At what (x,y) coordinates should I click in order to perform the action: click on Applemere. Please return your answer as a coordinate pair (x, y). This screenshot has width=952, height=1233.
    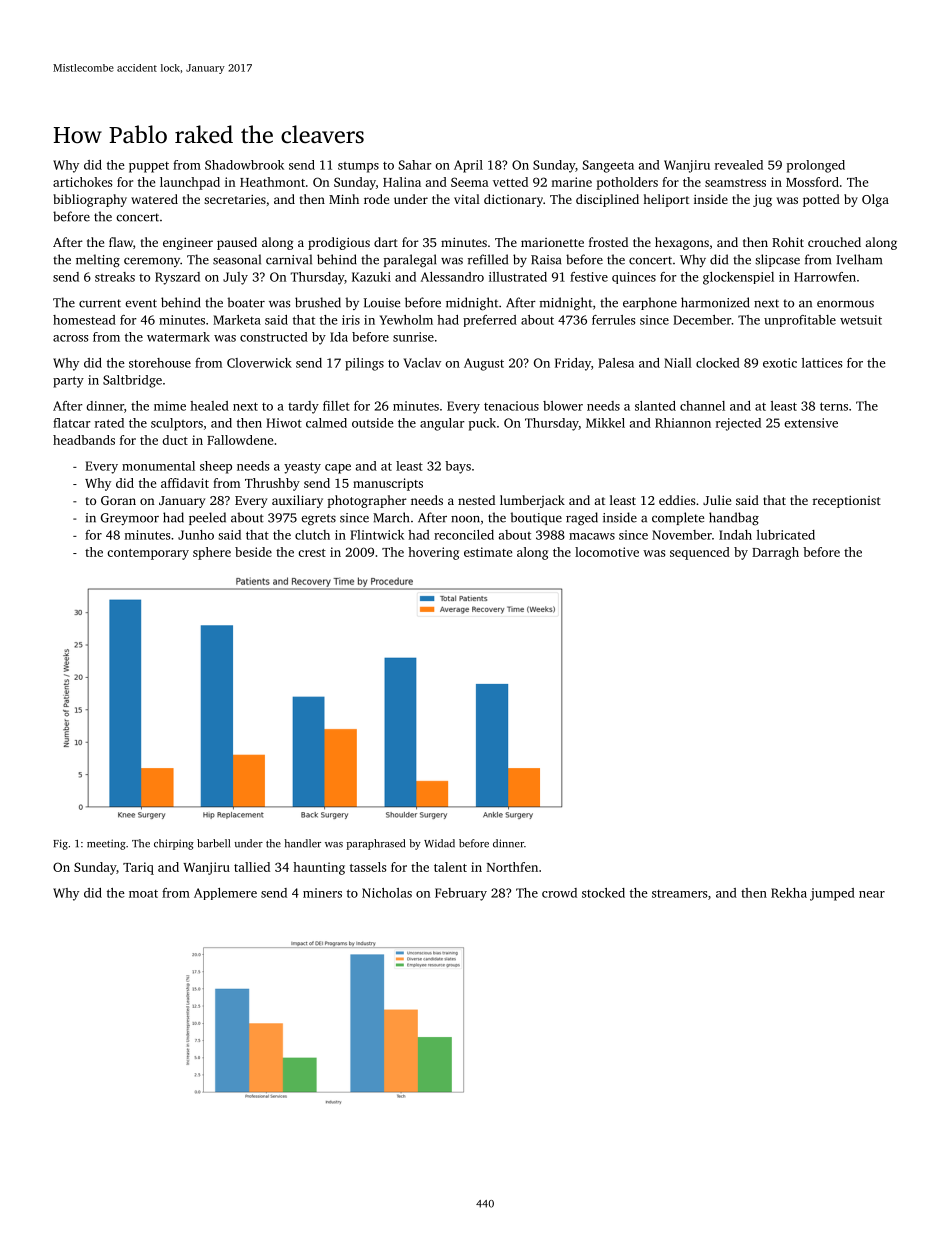
    Looking at the image, I should click on (225, 894).
